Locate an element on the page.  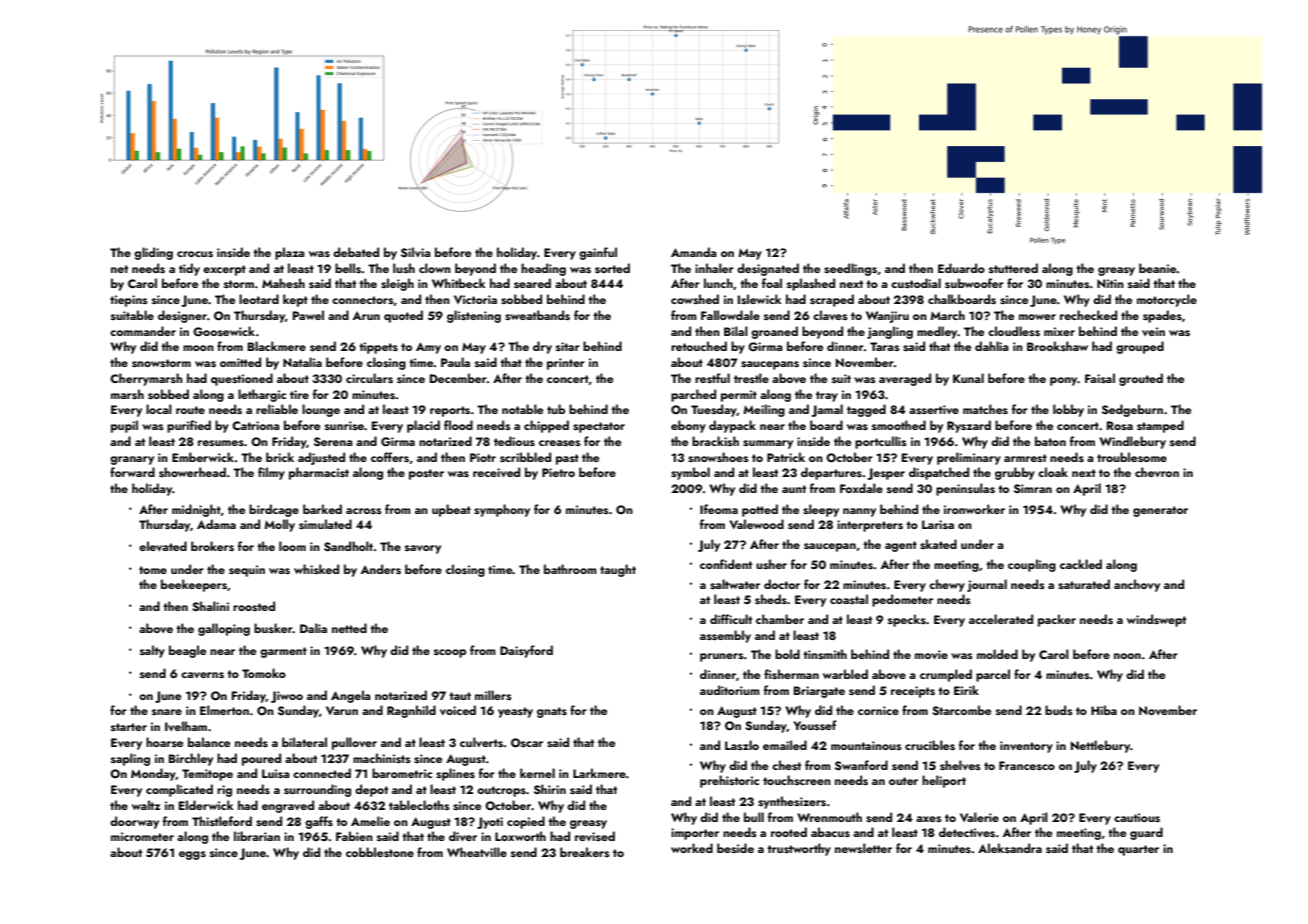
auditorium is located at coordinates (730, 690).
